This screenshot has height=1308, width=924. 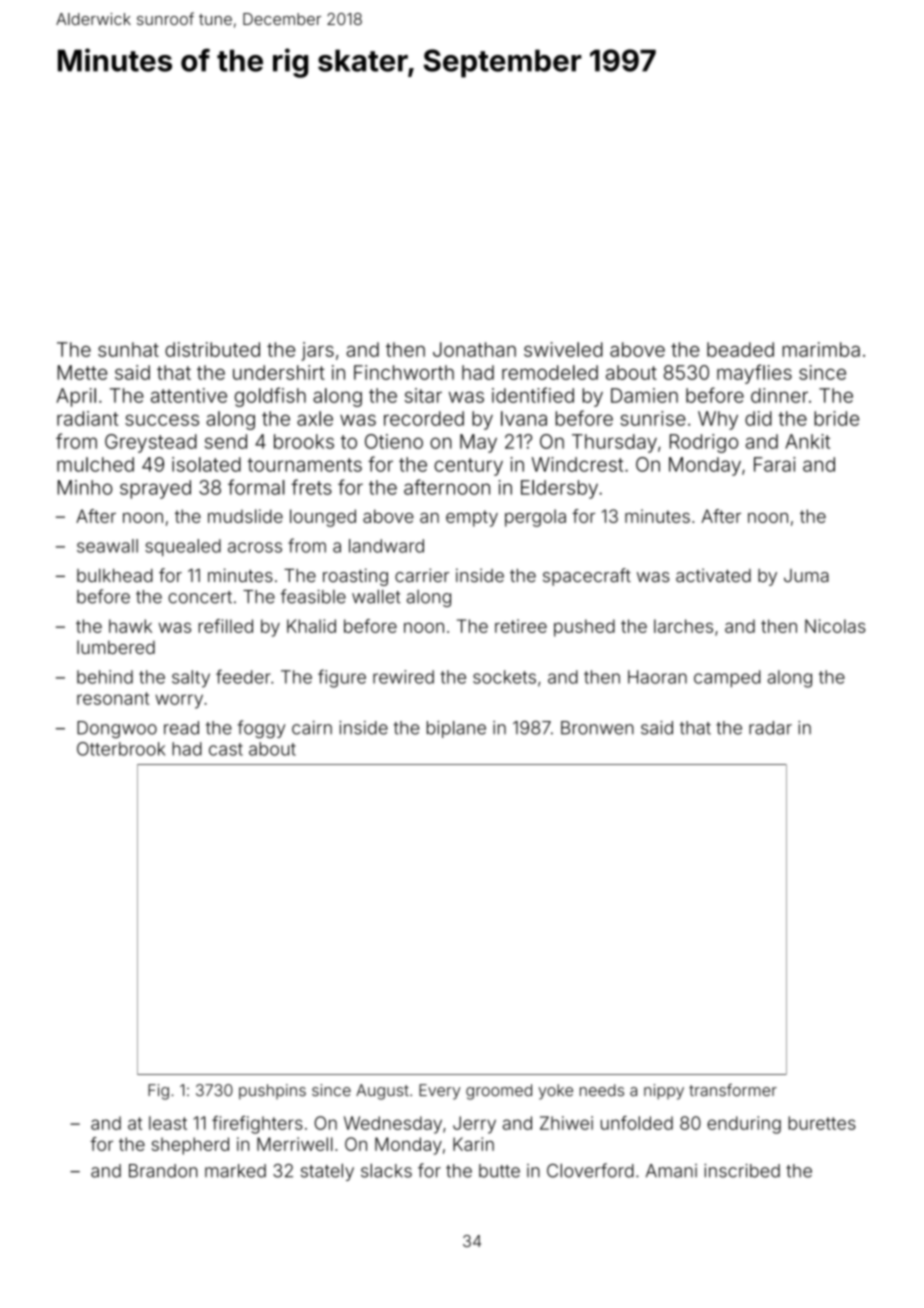 What do you see at coordinates (128, 349) in the screenshot?
I see `sunhat` at bounding box center [128, 349].
